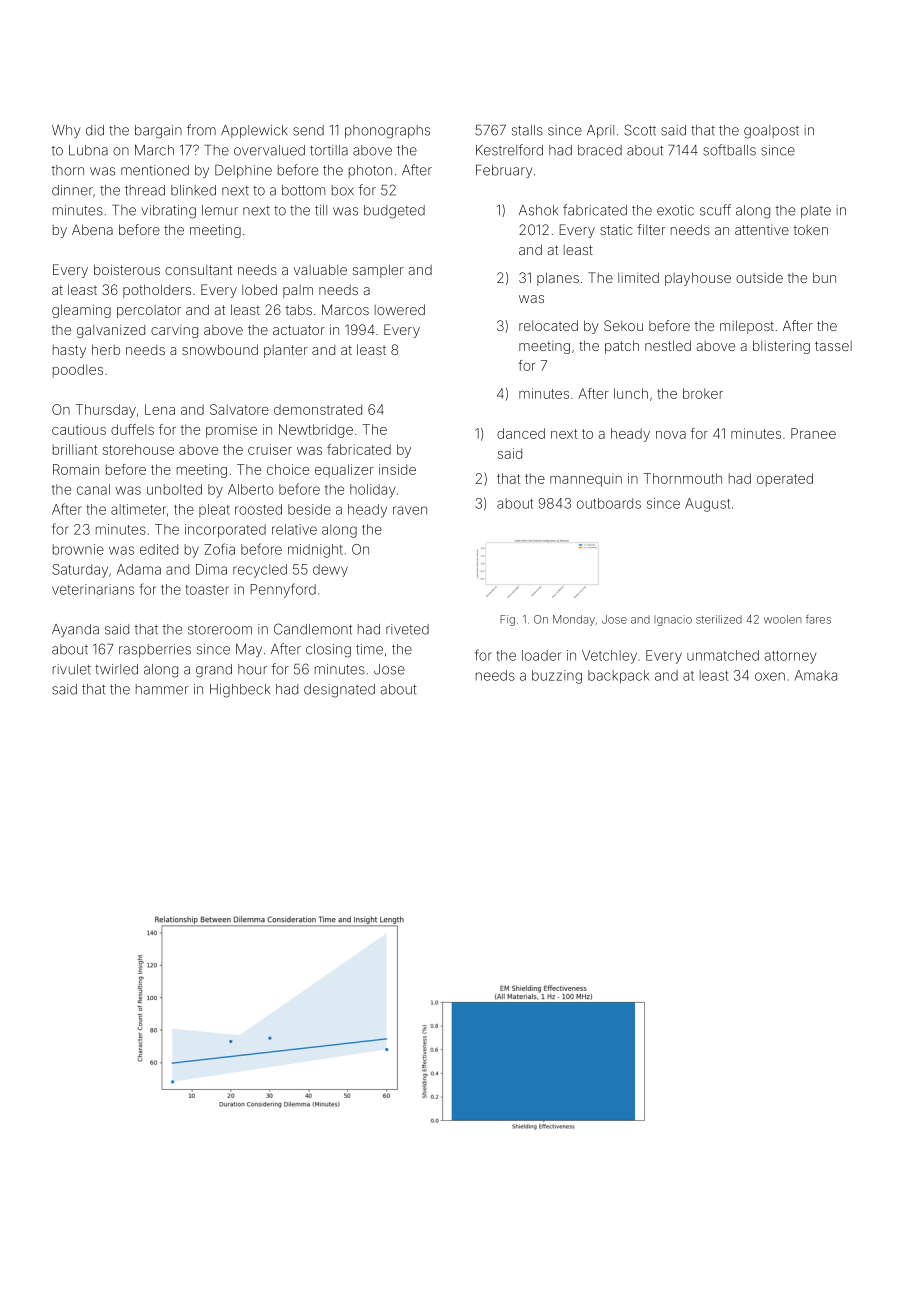 This page has height=1316, width=908. What do you see at coordinates (116, 669) in the page?
I see `twirled` at bounding box center [116, 669].
